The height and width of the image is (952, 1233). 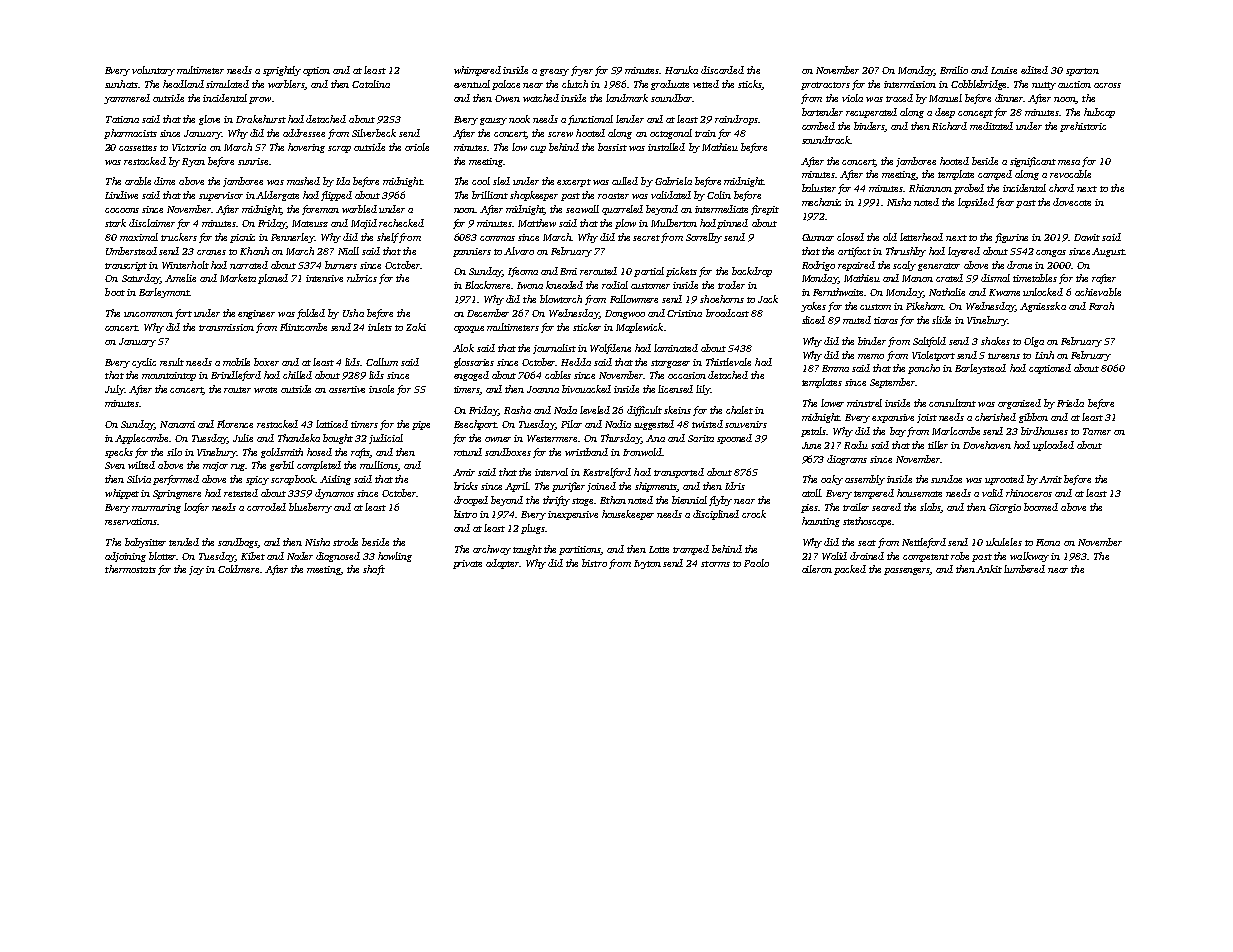 What do you see at coordinates (184, 542) in the image?
I see `tended` at bounding box center [184, 542].
